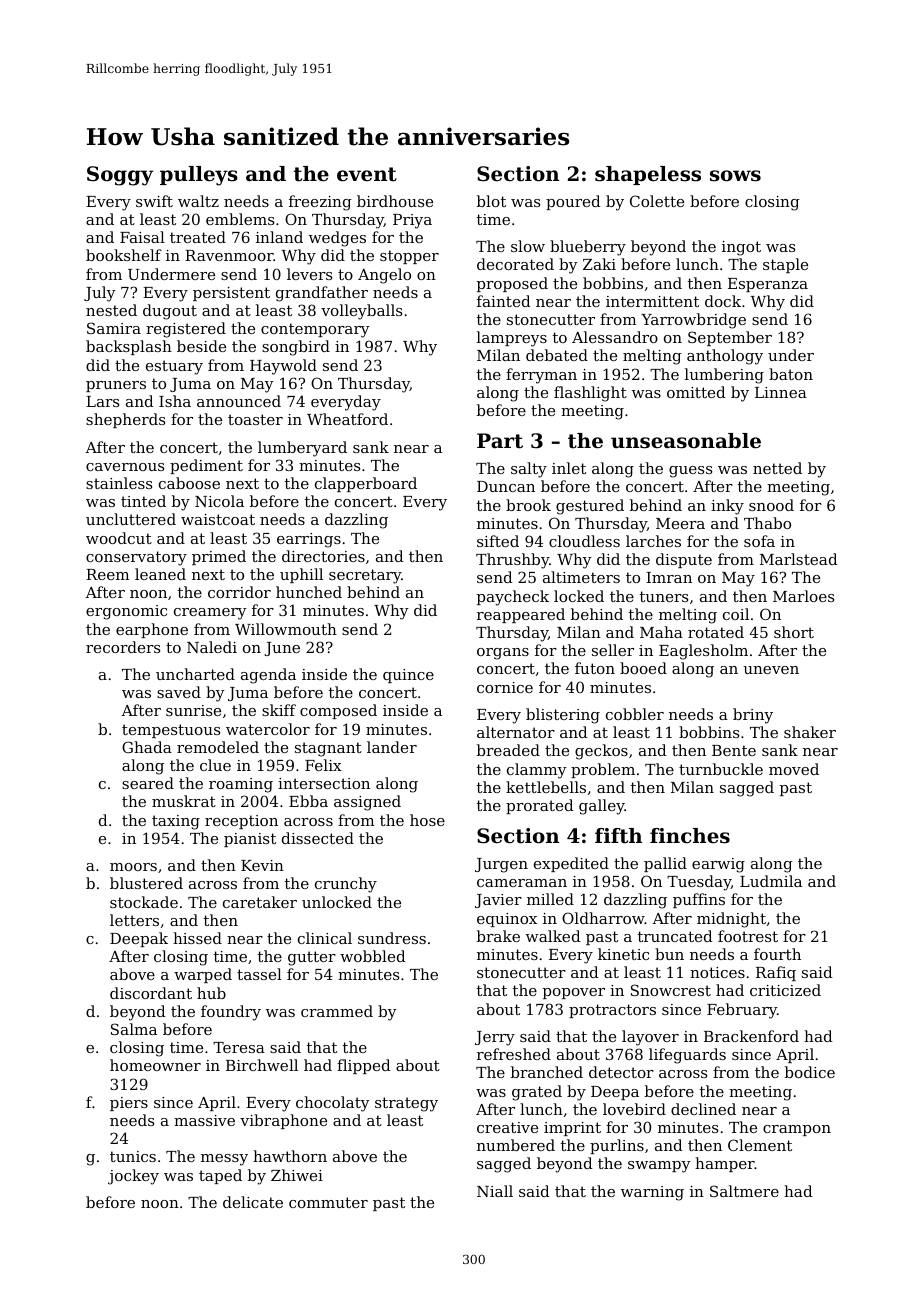 This page has width=924, height=1314. Describe the element at coordinates (776, 973) in the page. I see `Rafiq` at that location.
